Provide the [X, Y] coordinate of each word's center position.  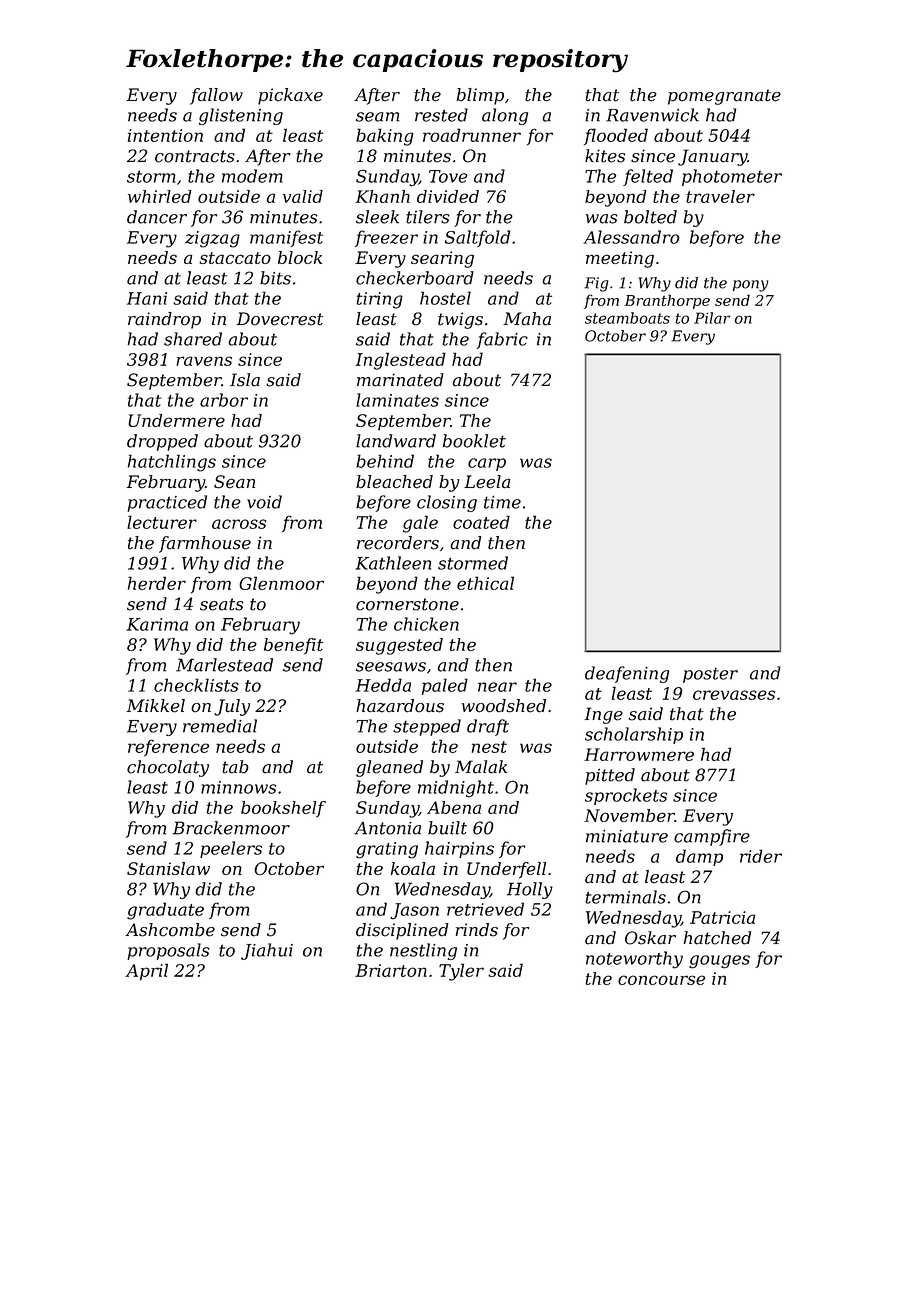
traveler [720, 196]
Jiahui [267, 951]
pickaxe [290, 96]
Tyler [461, 972]
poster [710, 675]
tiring [380, 300]
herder [157, 583]
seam [377, 117]
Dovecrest [279, 319]
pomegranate [724, 97]
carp [487, 464]
